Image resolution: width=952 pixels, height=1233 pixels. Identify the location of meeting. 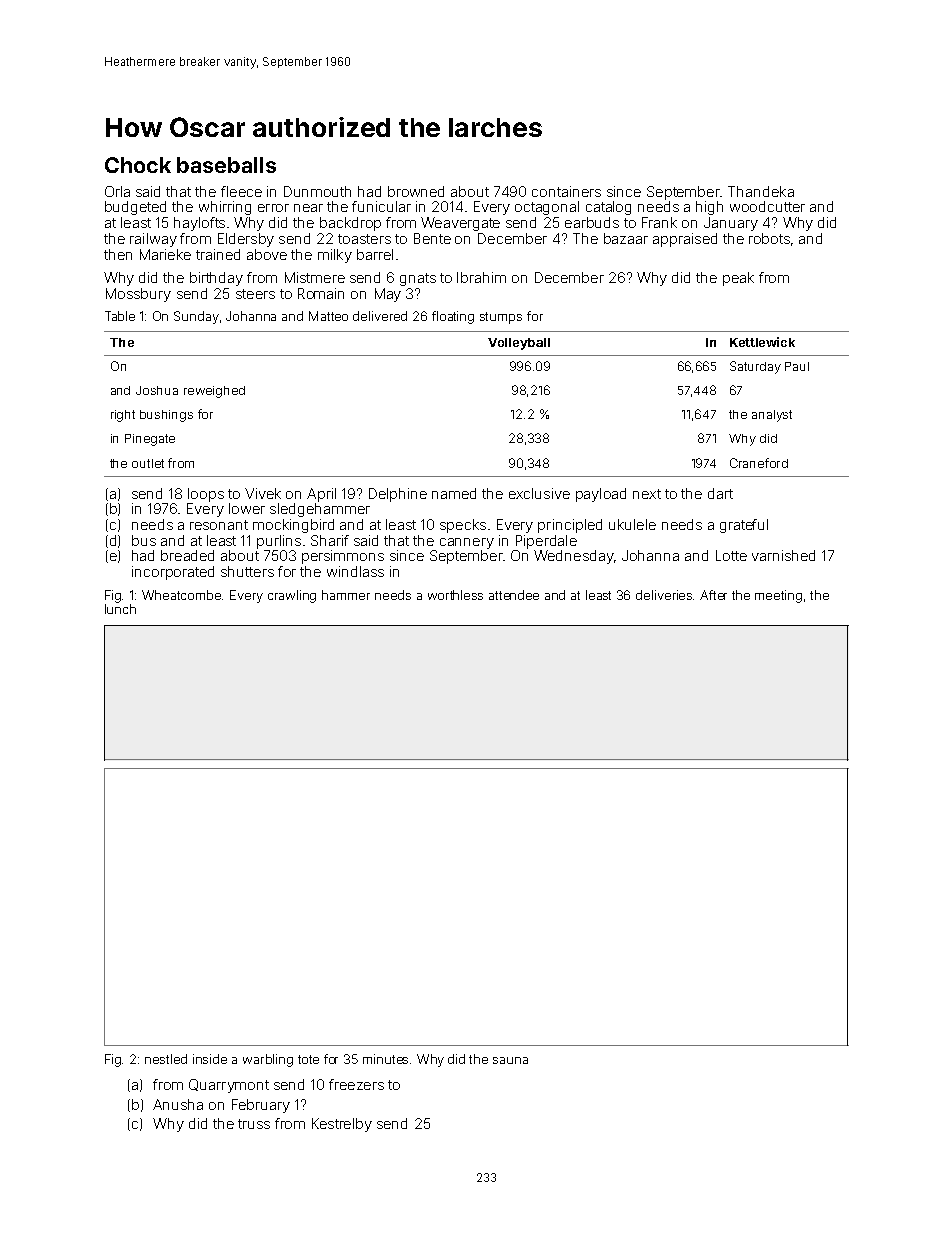
(778, 596).
